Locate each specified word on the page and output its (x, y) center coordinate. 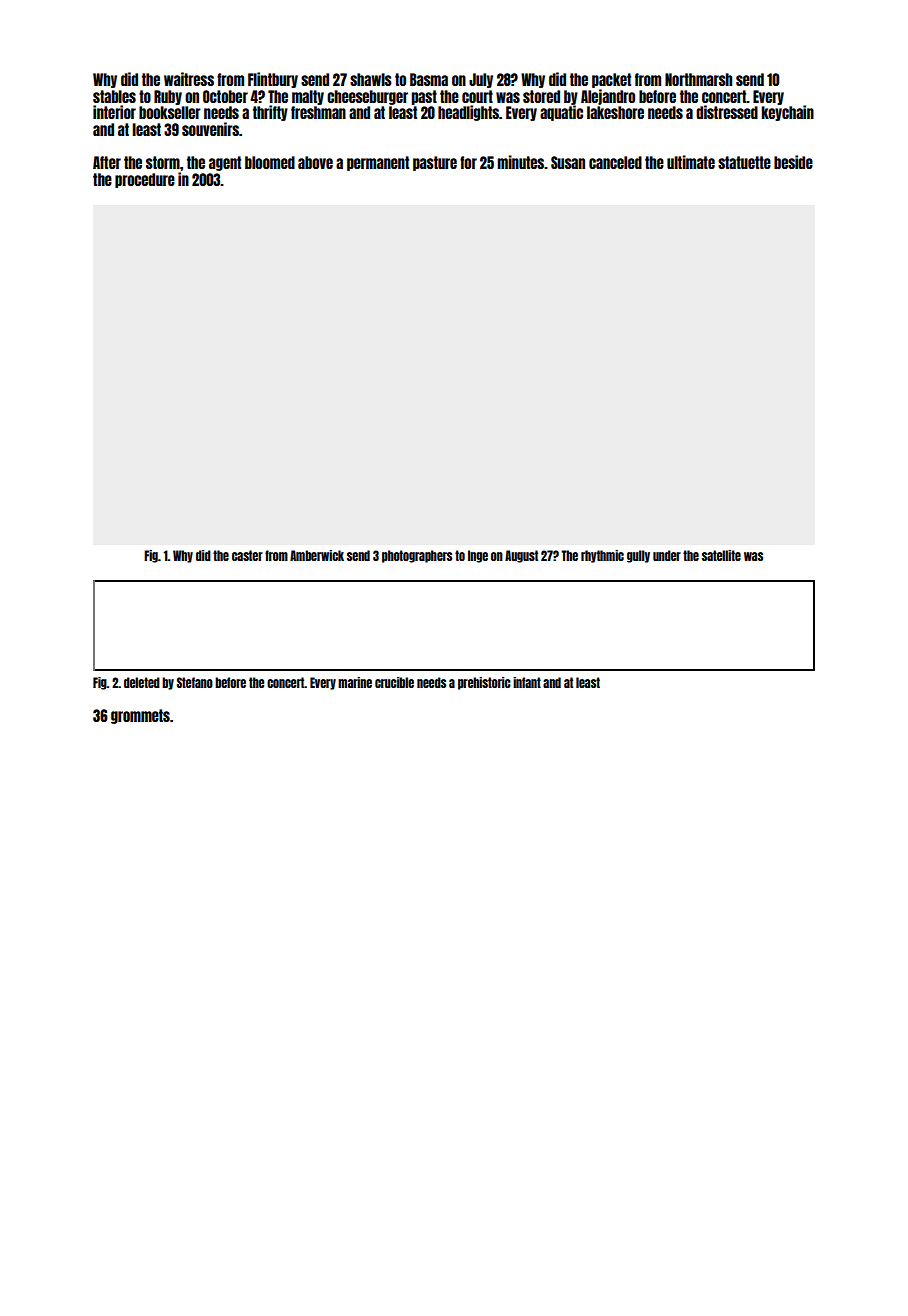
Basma (429, 79)
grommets (140, 716)
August (521, 556)
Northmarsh (698, 79)
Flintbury (273, 80)
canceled (615, 162)
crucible (394, 682)
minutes (520, 162)
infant (527, 682)
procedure (145, 180)
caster (247, 555)
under (667, 555)
